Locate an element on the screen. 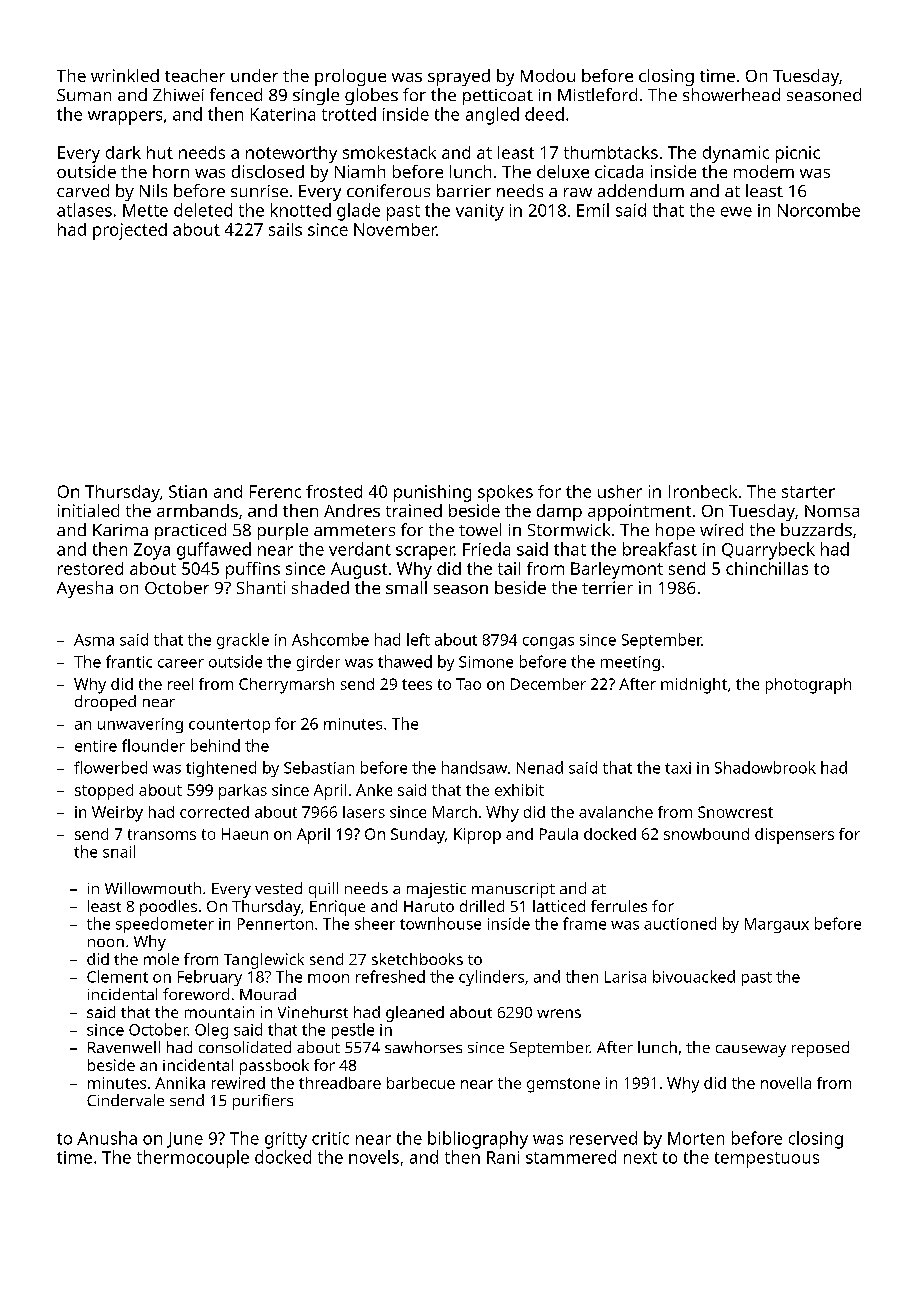  Zoya is located at coordinates (152, 551).
